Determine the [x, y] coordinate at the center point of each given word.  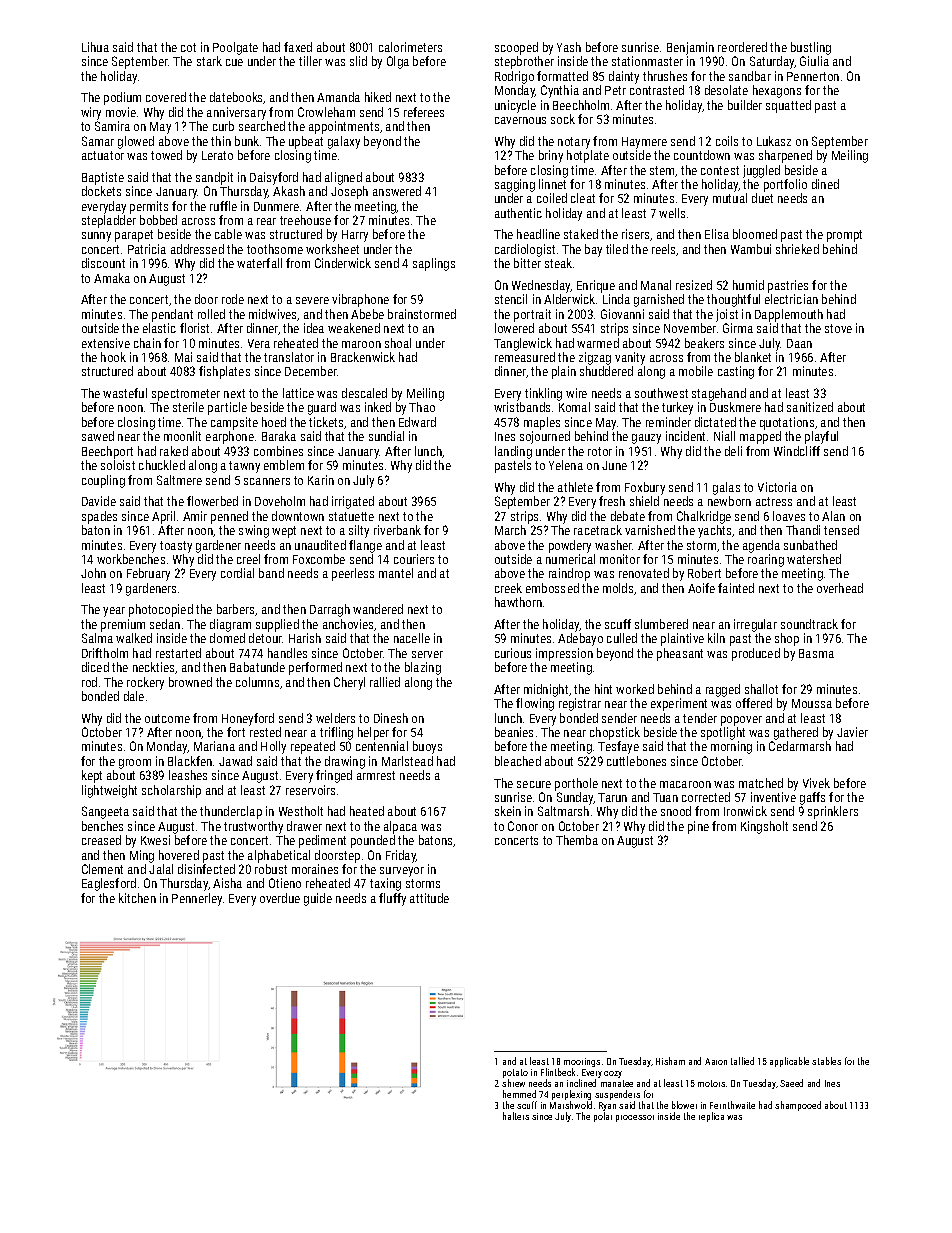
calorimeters [410, 47]
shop [787, 639]
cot [188, 47]
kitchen [137, 898]
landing [513, 452]
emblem [284, 465]
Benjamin [690, 48]
